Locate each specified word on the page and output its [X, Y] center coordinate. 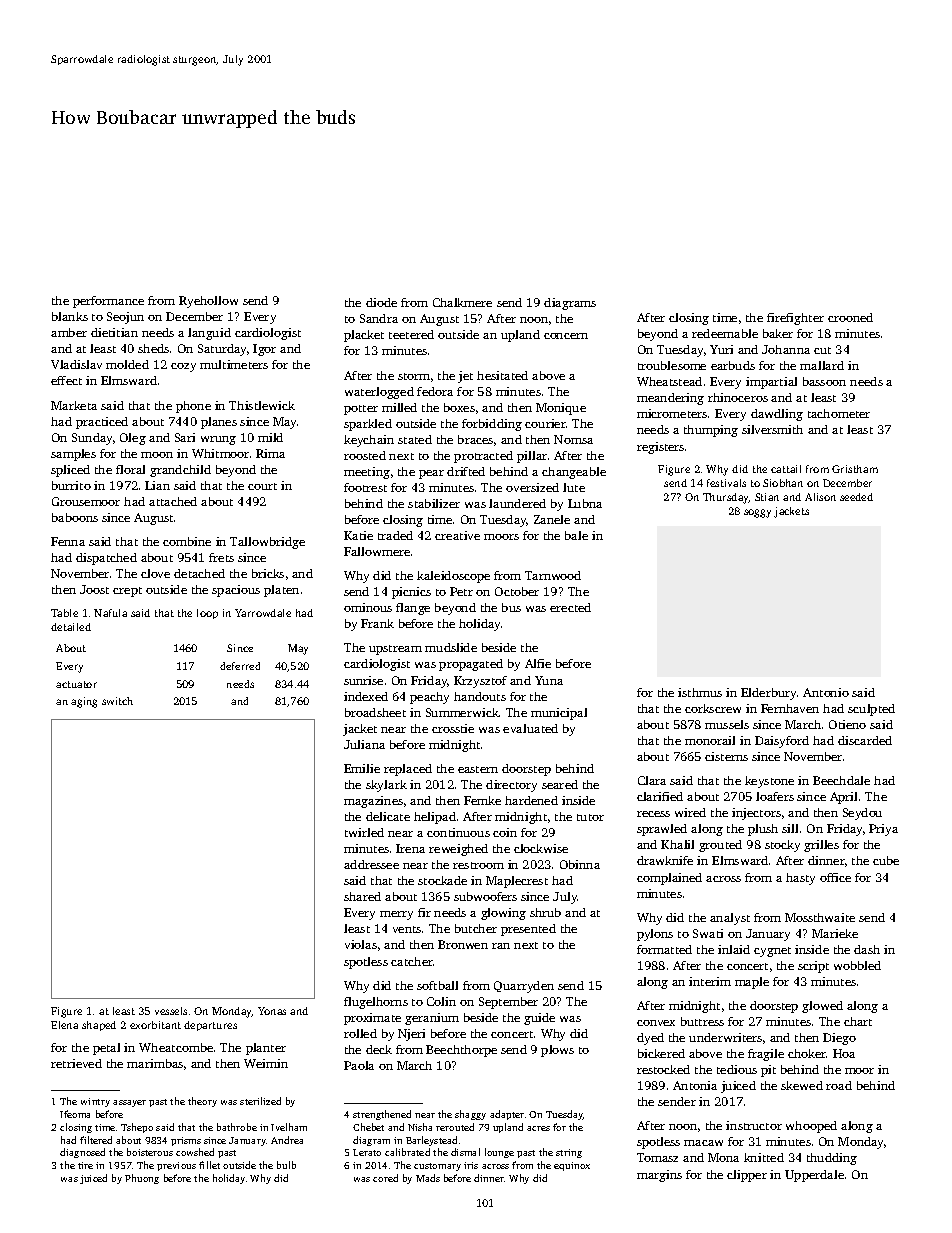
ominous [368, 607]
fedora [435, 391]
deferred [240, 666]
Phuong [142, 1179]
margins [659, 1176]
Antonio [826, 692]
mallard [822, 365]
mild [270, 437]
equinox [572, 1166]
